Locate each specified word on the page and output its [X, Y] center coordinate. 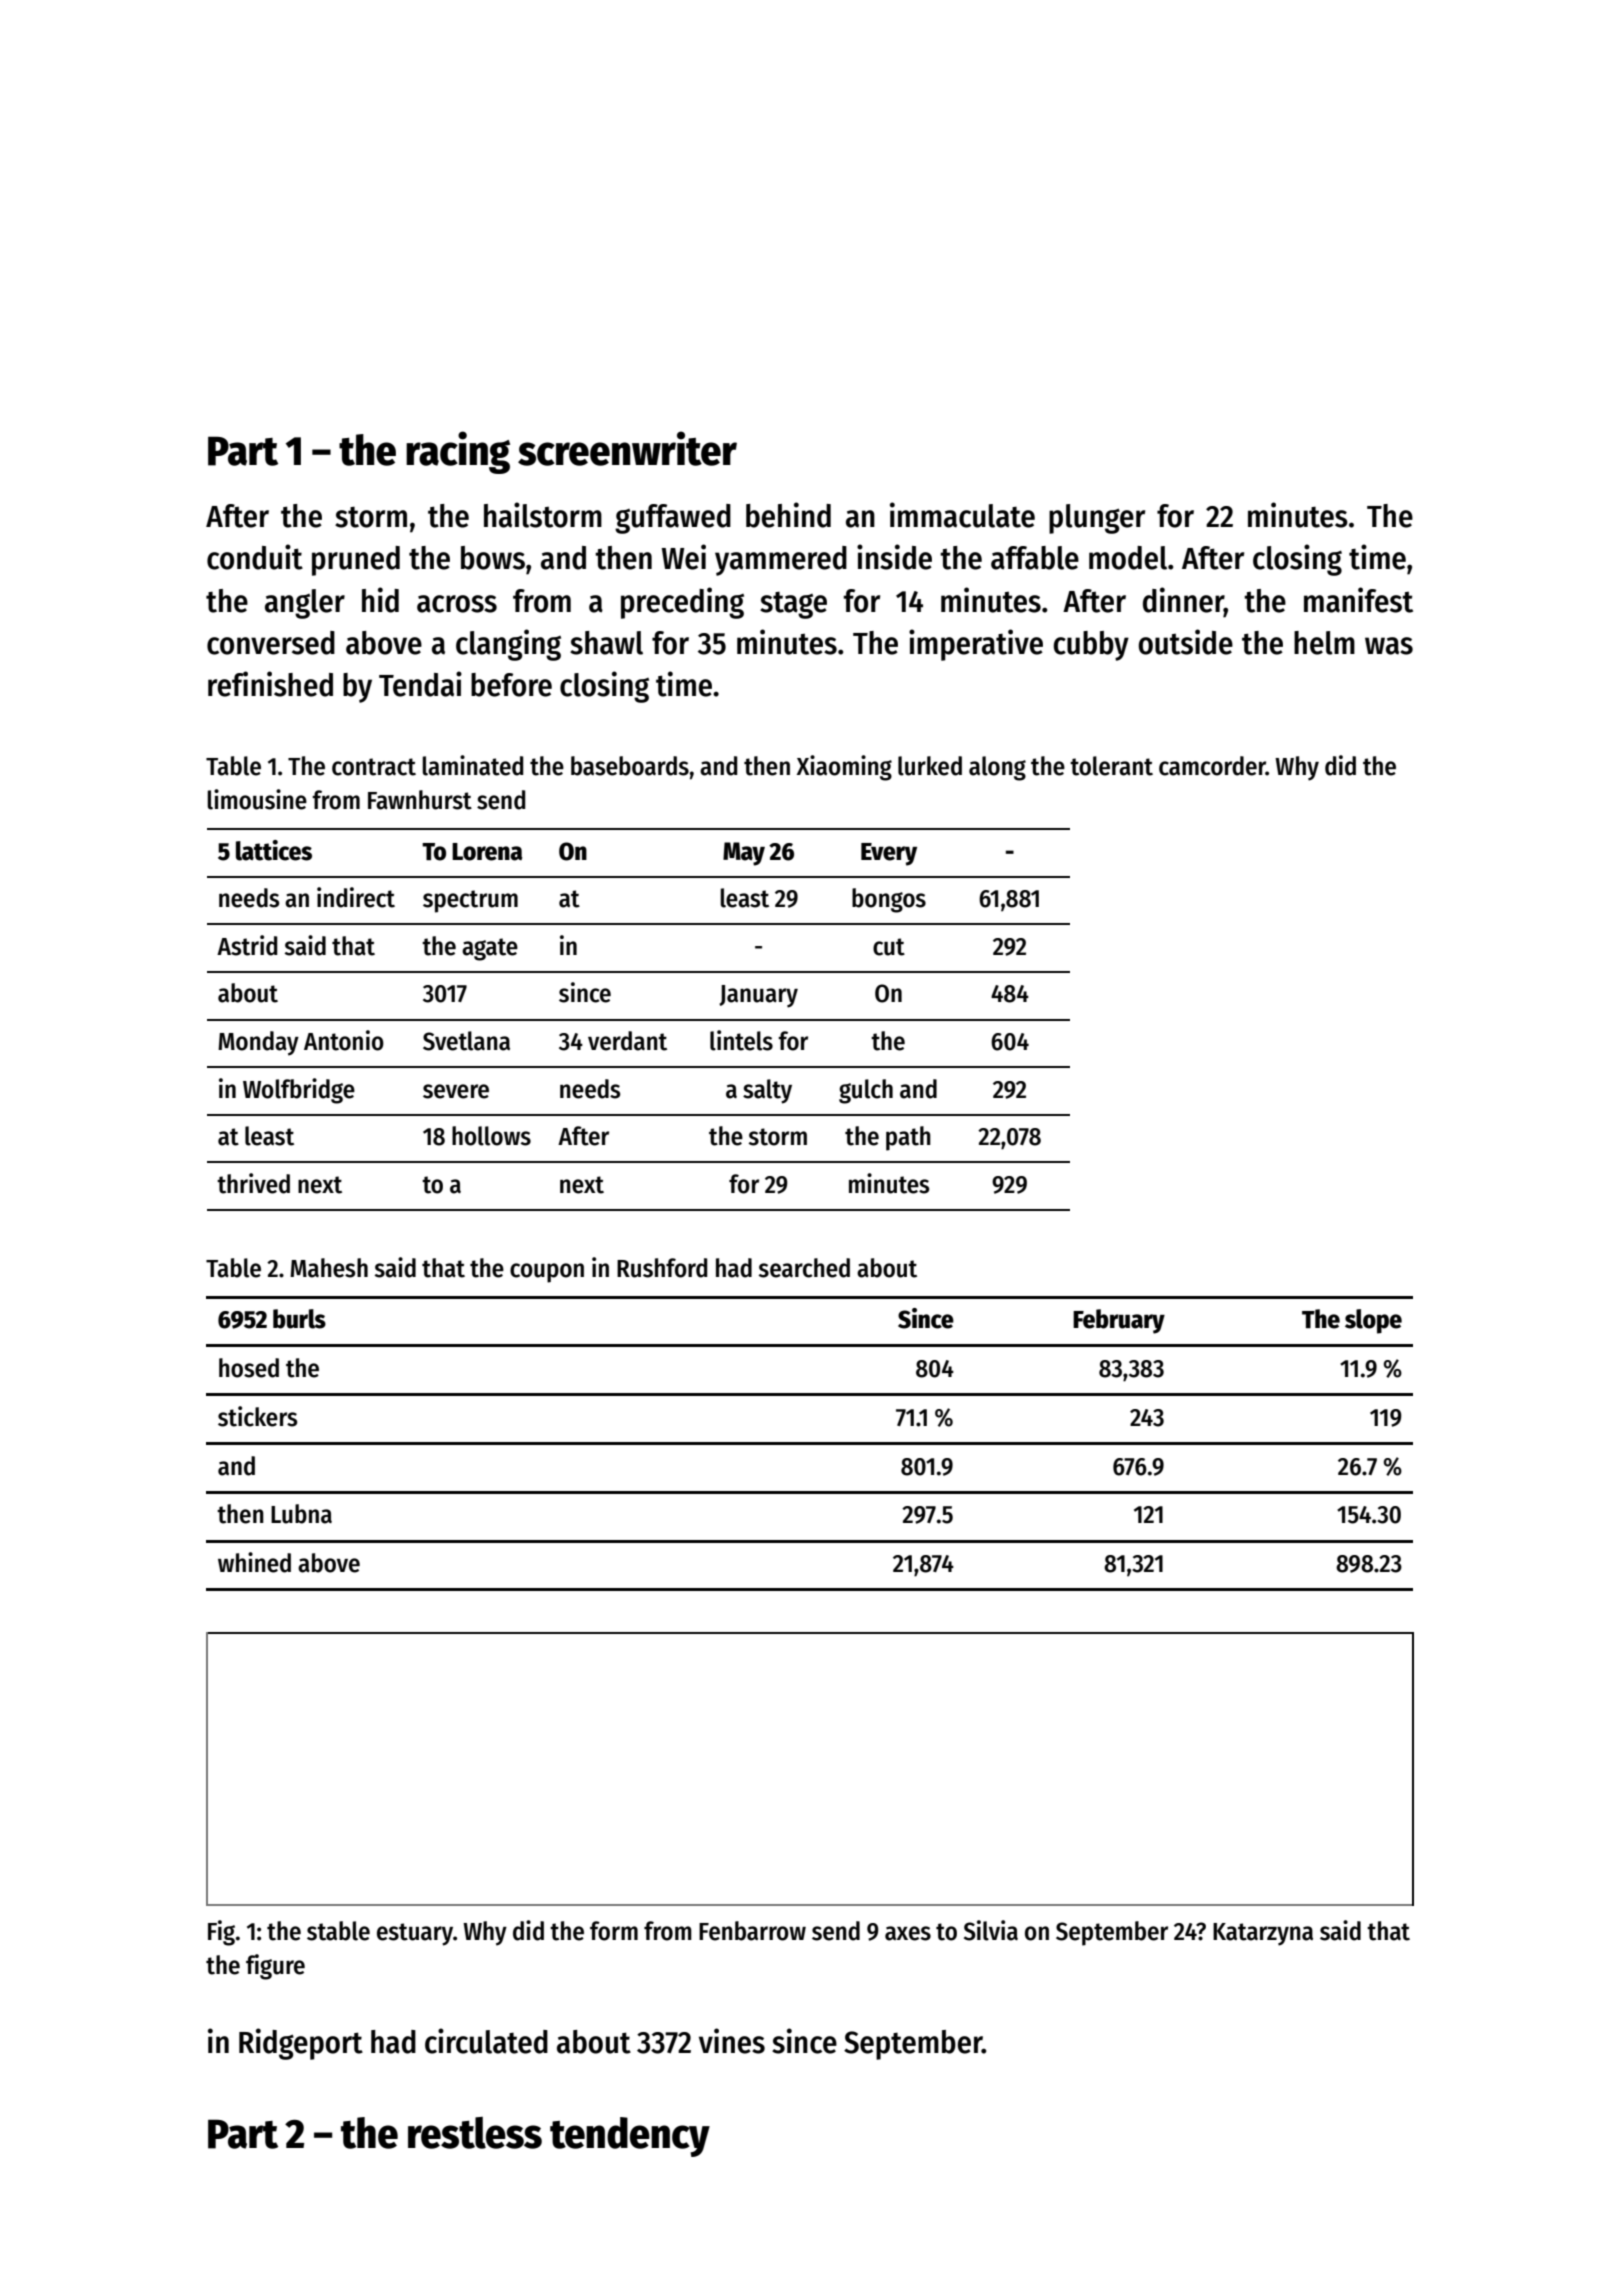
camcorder [1212, 766]
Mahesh [329, 1268]
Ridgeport [301, 2044]
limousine [257, 799]
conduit [255, 557]
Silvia [991, 1930]
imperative [976, 645]
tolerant [1111, 766]
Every [889, 854]
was [1389, 646]
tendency [630, 2137]
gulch [866, 1091]
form [614, 1931]
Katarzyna [1263, 1934]
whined [254, 1562]
